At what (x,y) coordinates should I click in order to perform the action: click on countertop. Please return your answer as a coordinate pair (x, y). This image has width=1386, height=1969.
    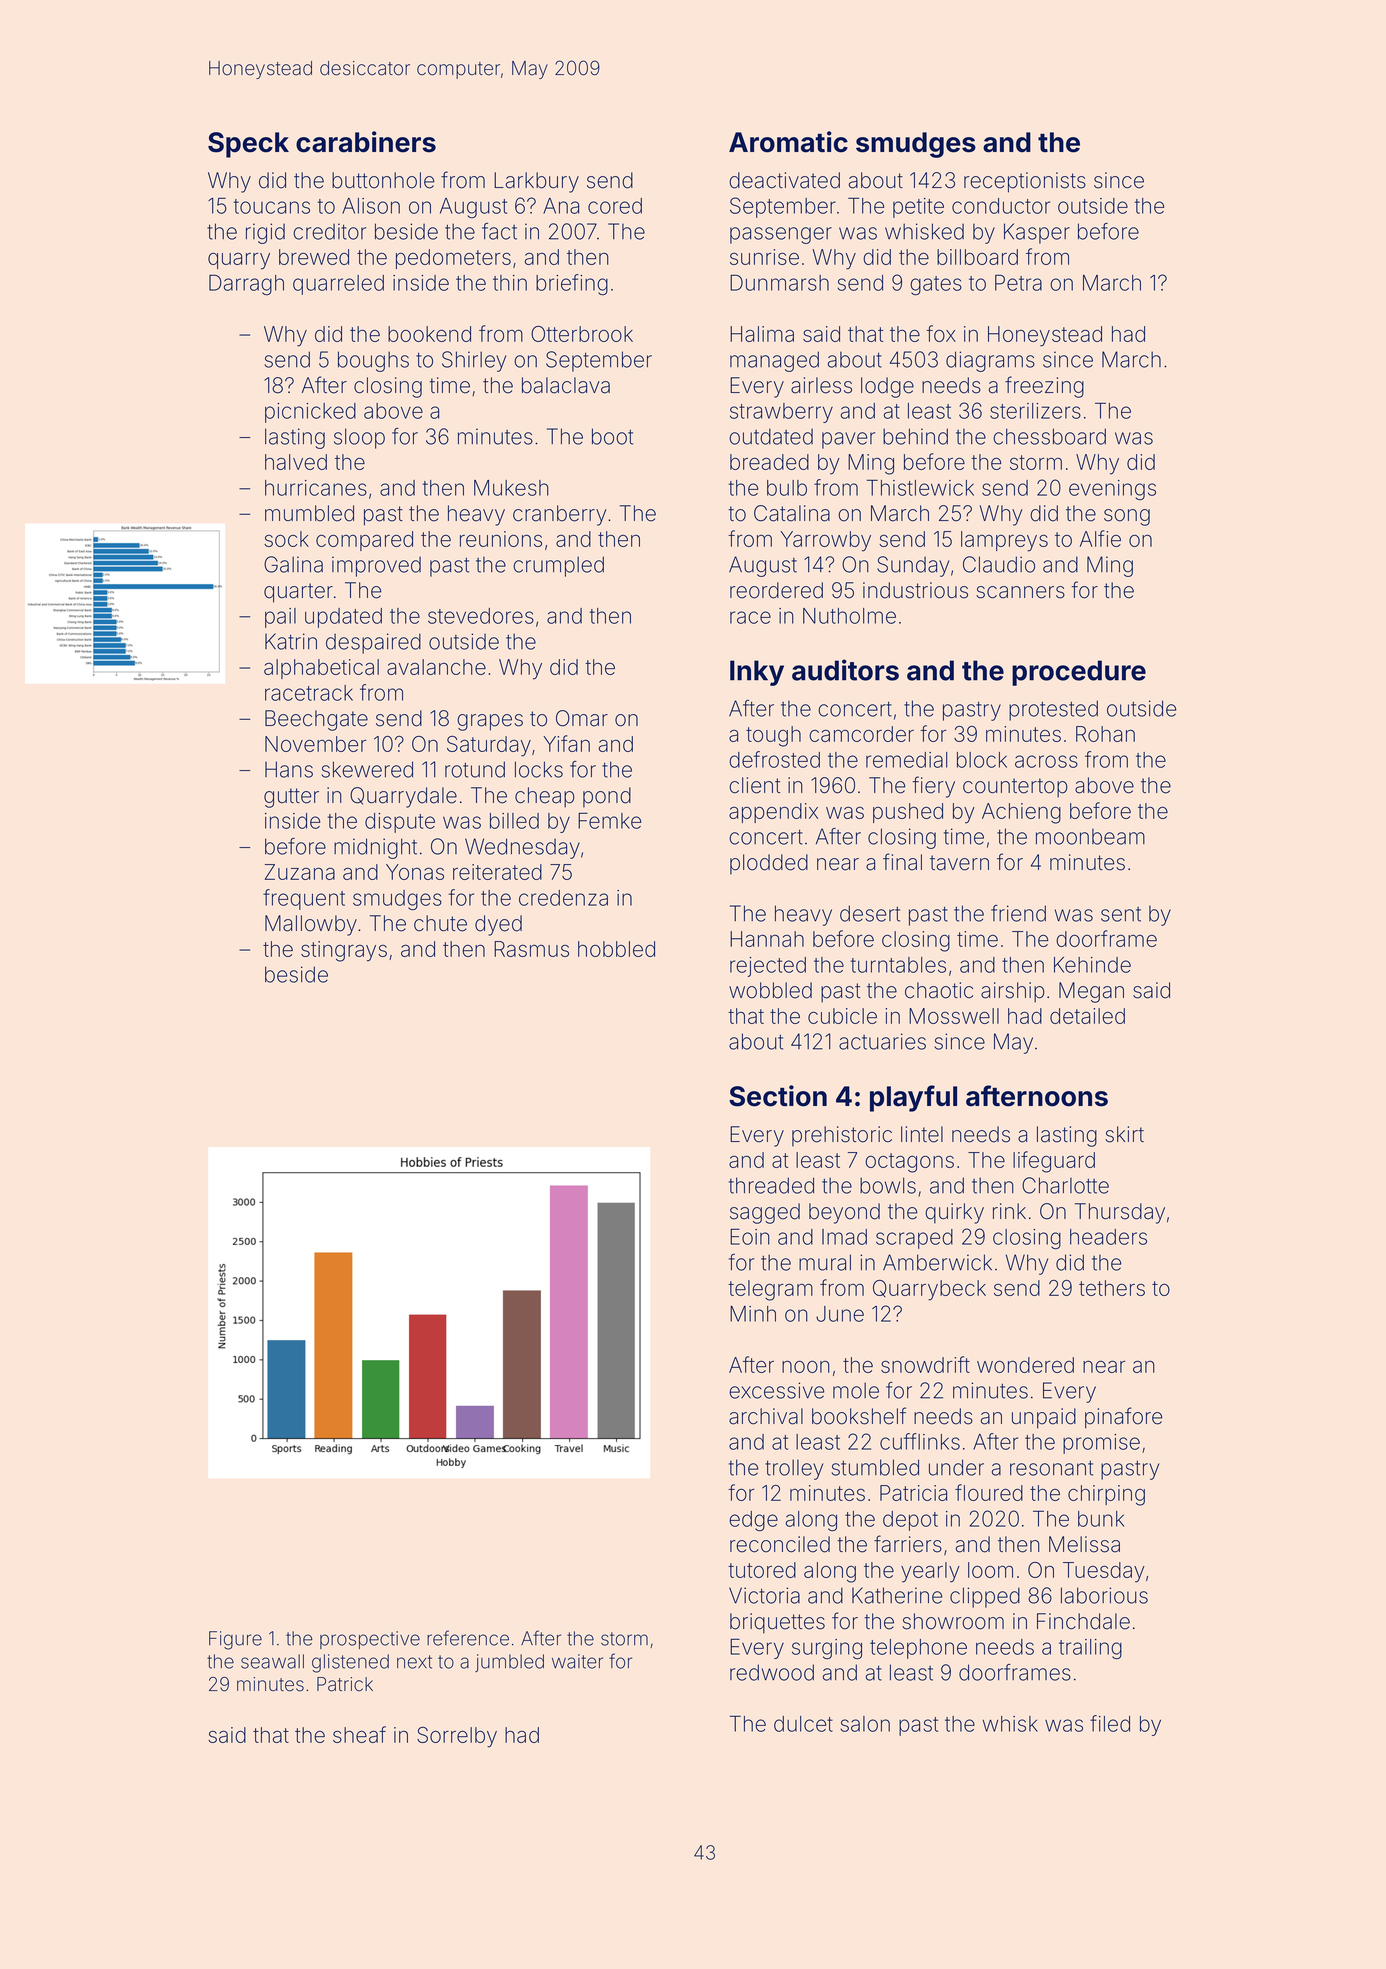
    Looking at the image, I should click on (1015, 788).
